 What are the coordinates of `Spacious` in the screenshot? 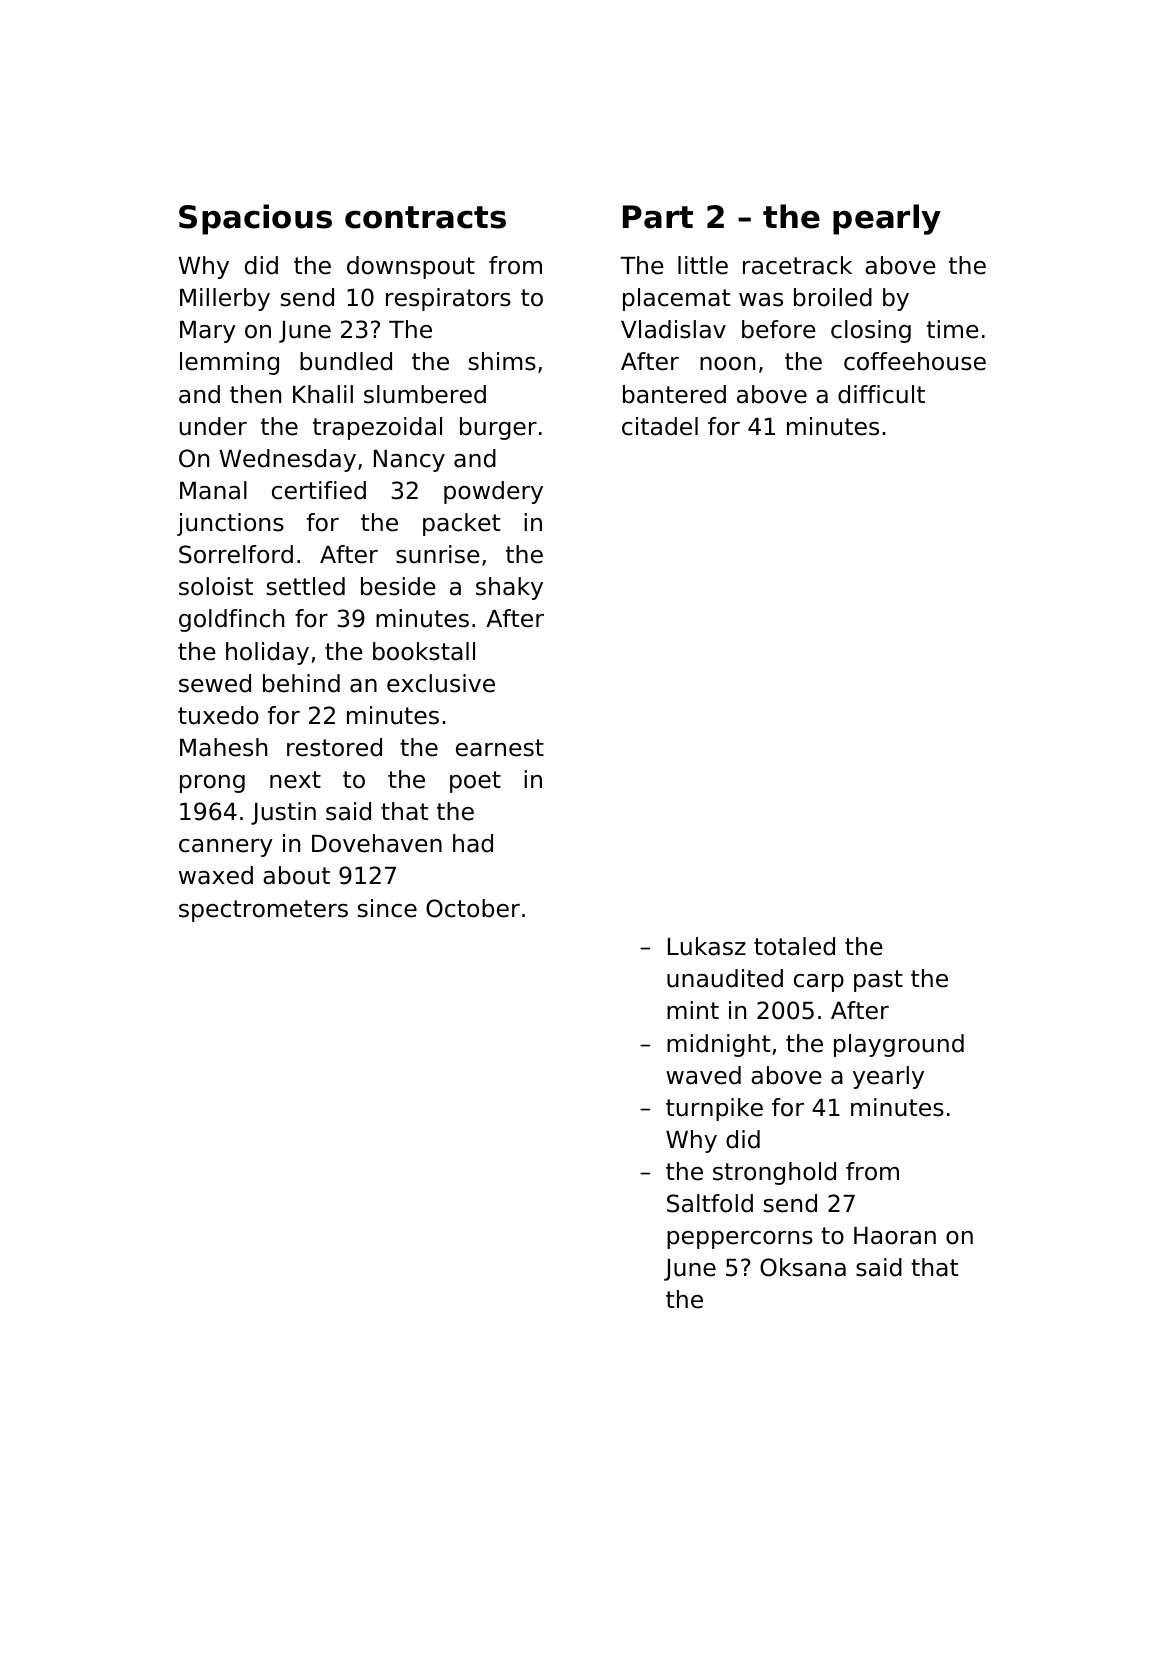 It's located at (255, 219).
